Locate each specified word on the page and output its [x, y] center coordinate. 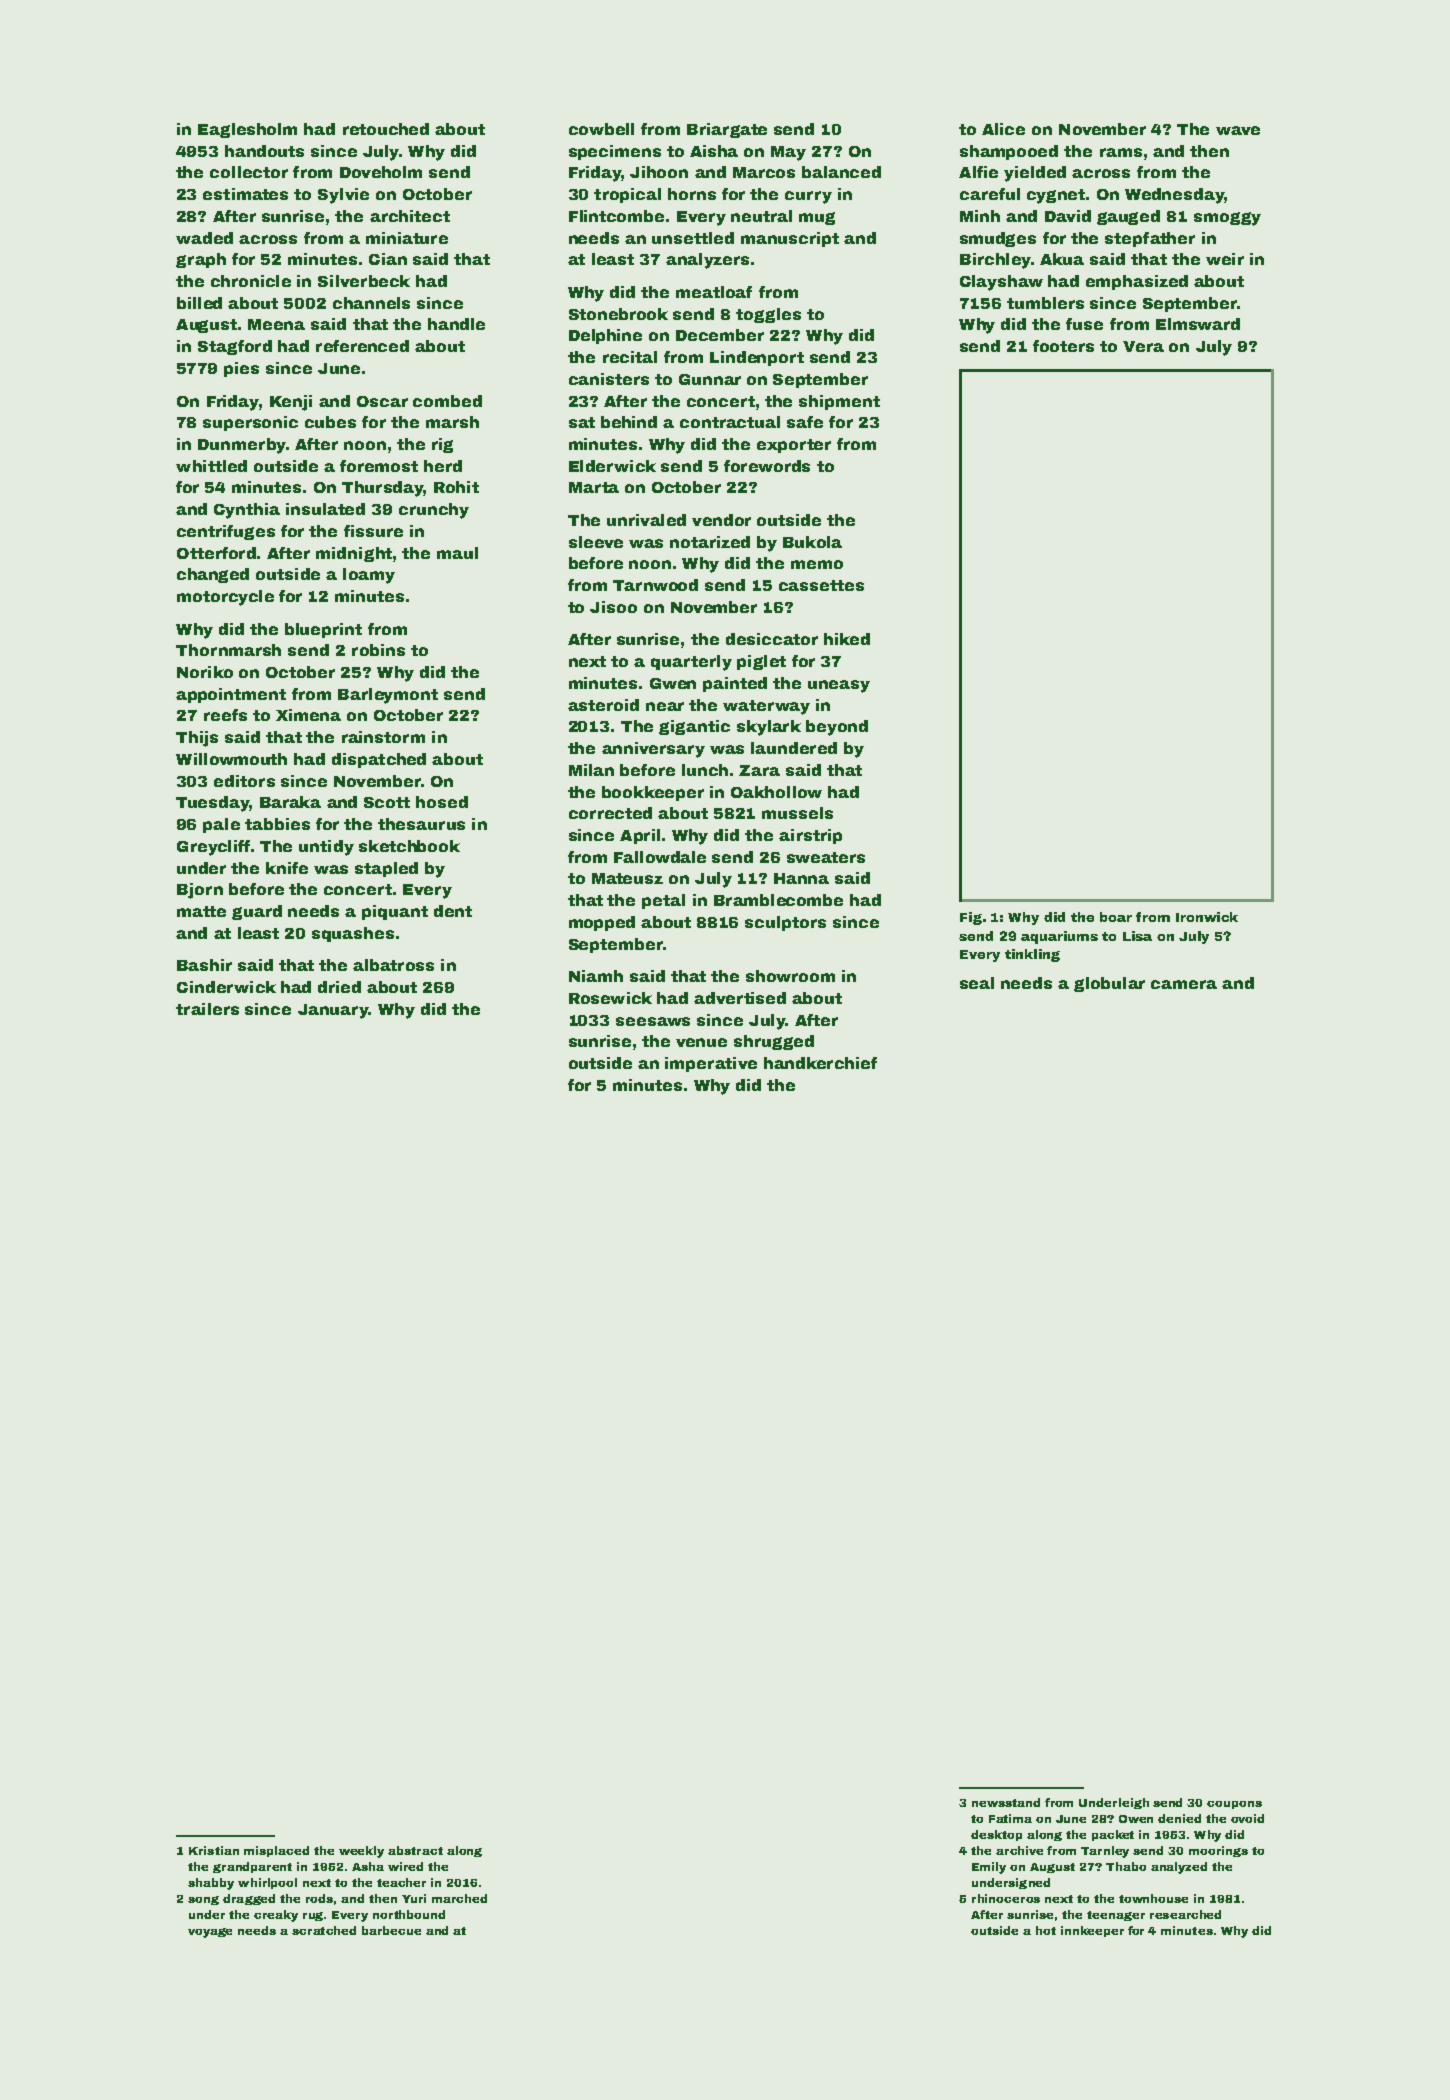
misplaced [276, 1851]
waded [204, 238]
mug [817, 218]
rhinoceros [1006, 1898]
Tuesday [212, 804]
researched [1185, 1914]
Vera [1143, 346]
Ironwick [1207, 917]
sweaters [826, 857]
